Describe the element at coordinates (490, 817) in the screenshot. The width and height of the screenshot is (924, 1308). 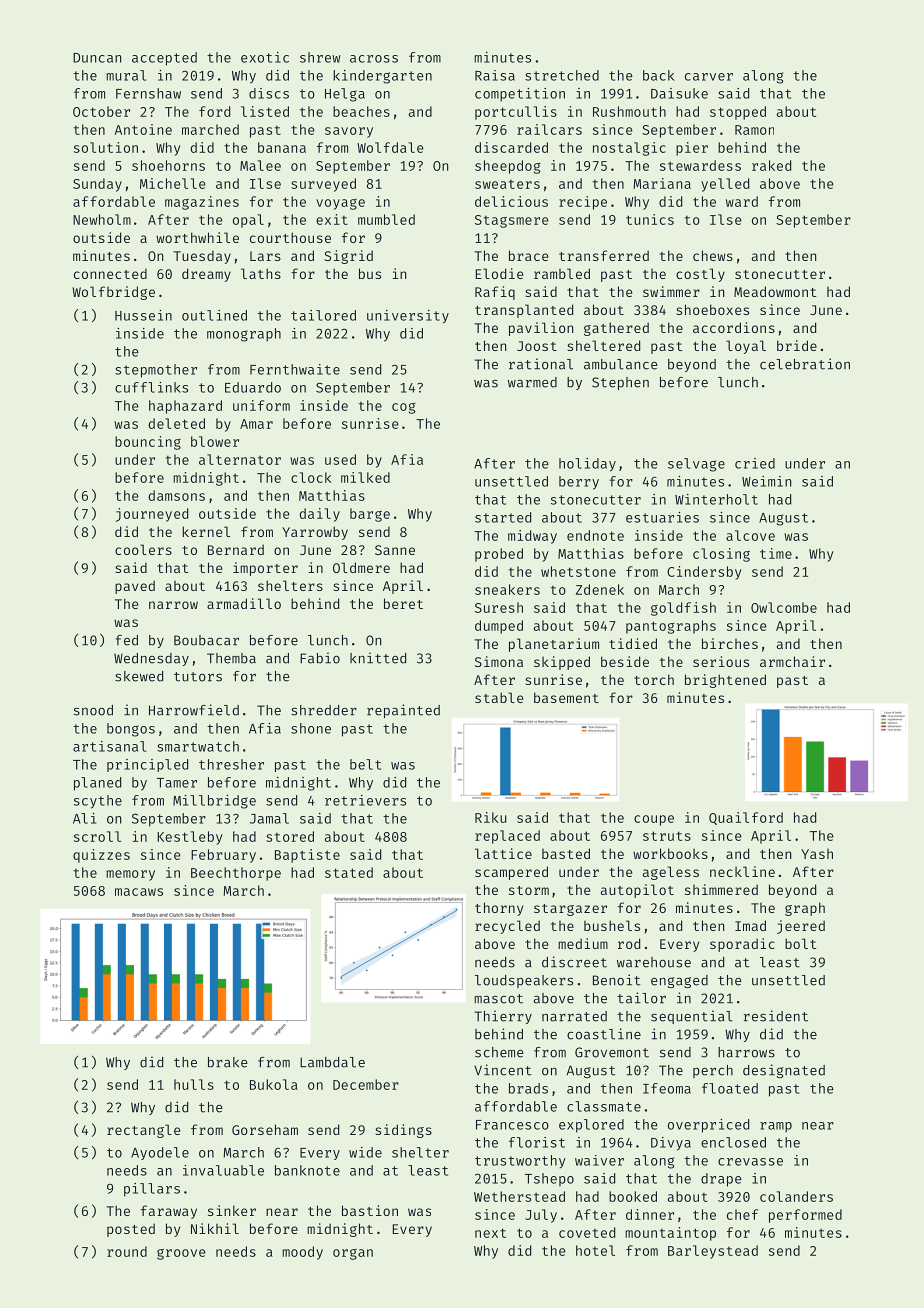
I see `Riku` at that location.
